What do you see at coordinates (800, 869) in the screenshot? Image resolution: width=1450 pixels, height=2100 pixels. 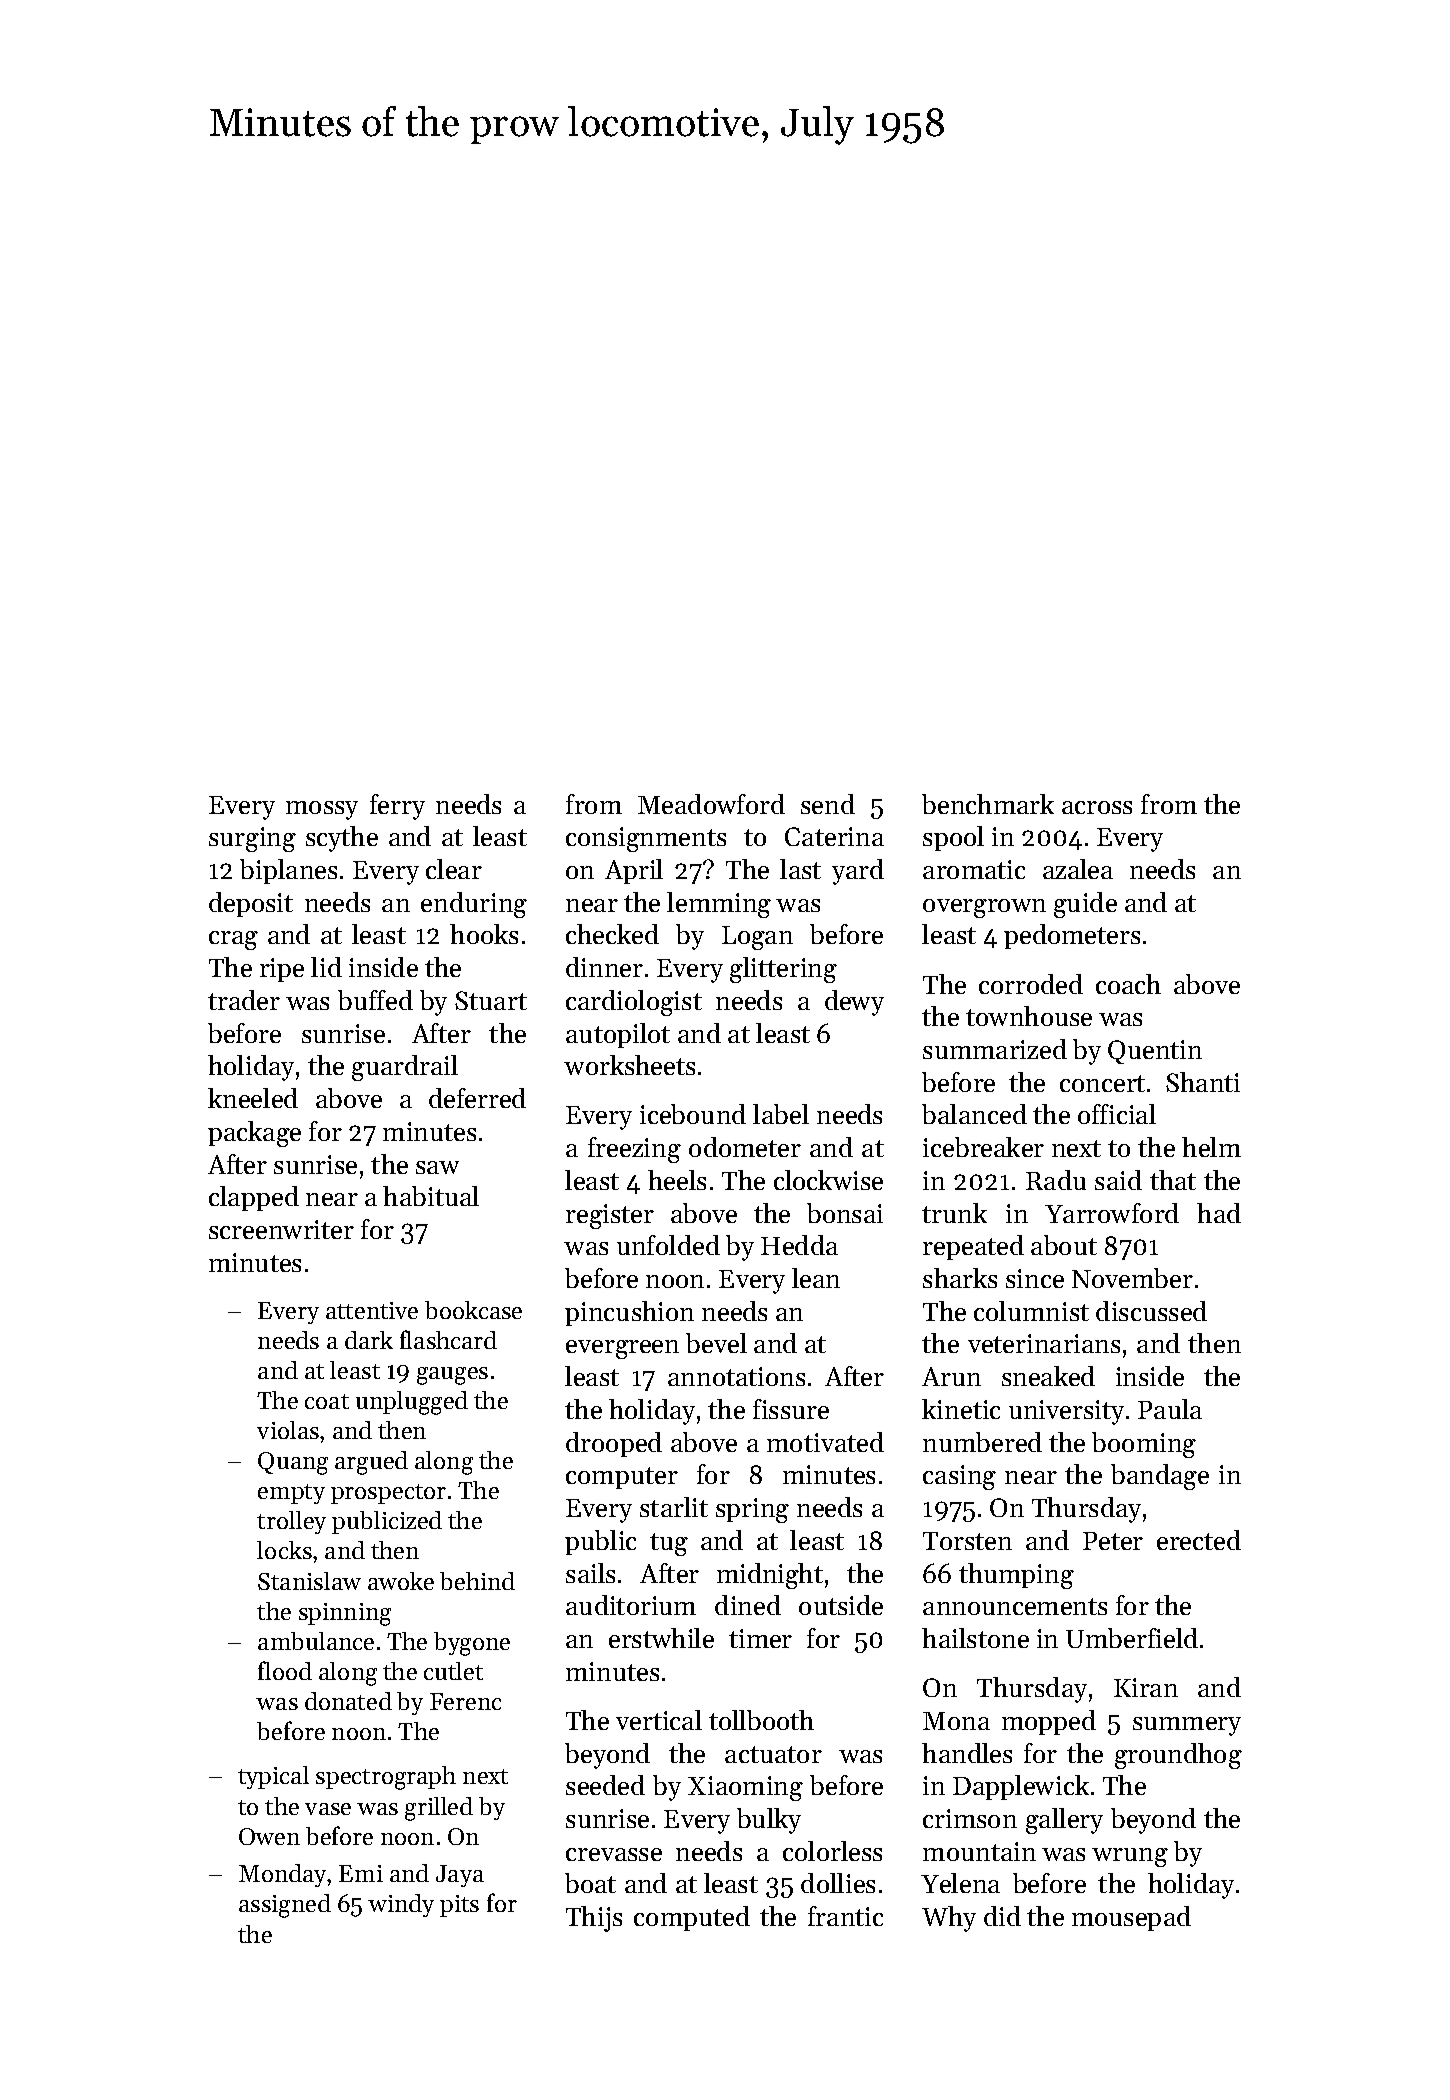 I see `last` at bounding box center [800, 869].
